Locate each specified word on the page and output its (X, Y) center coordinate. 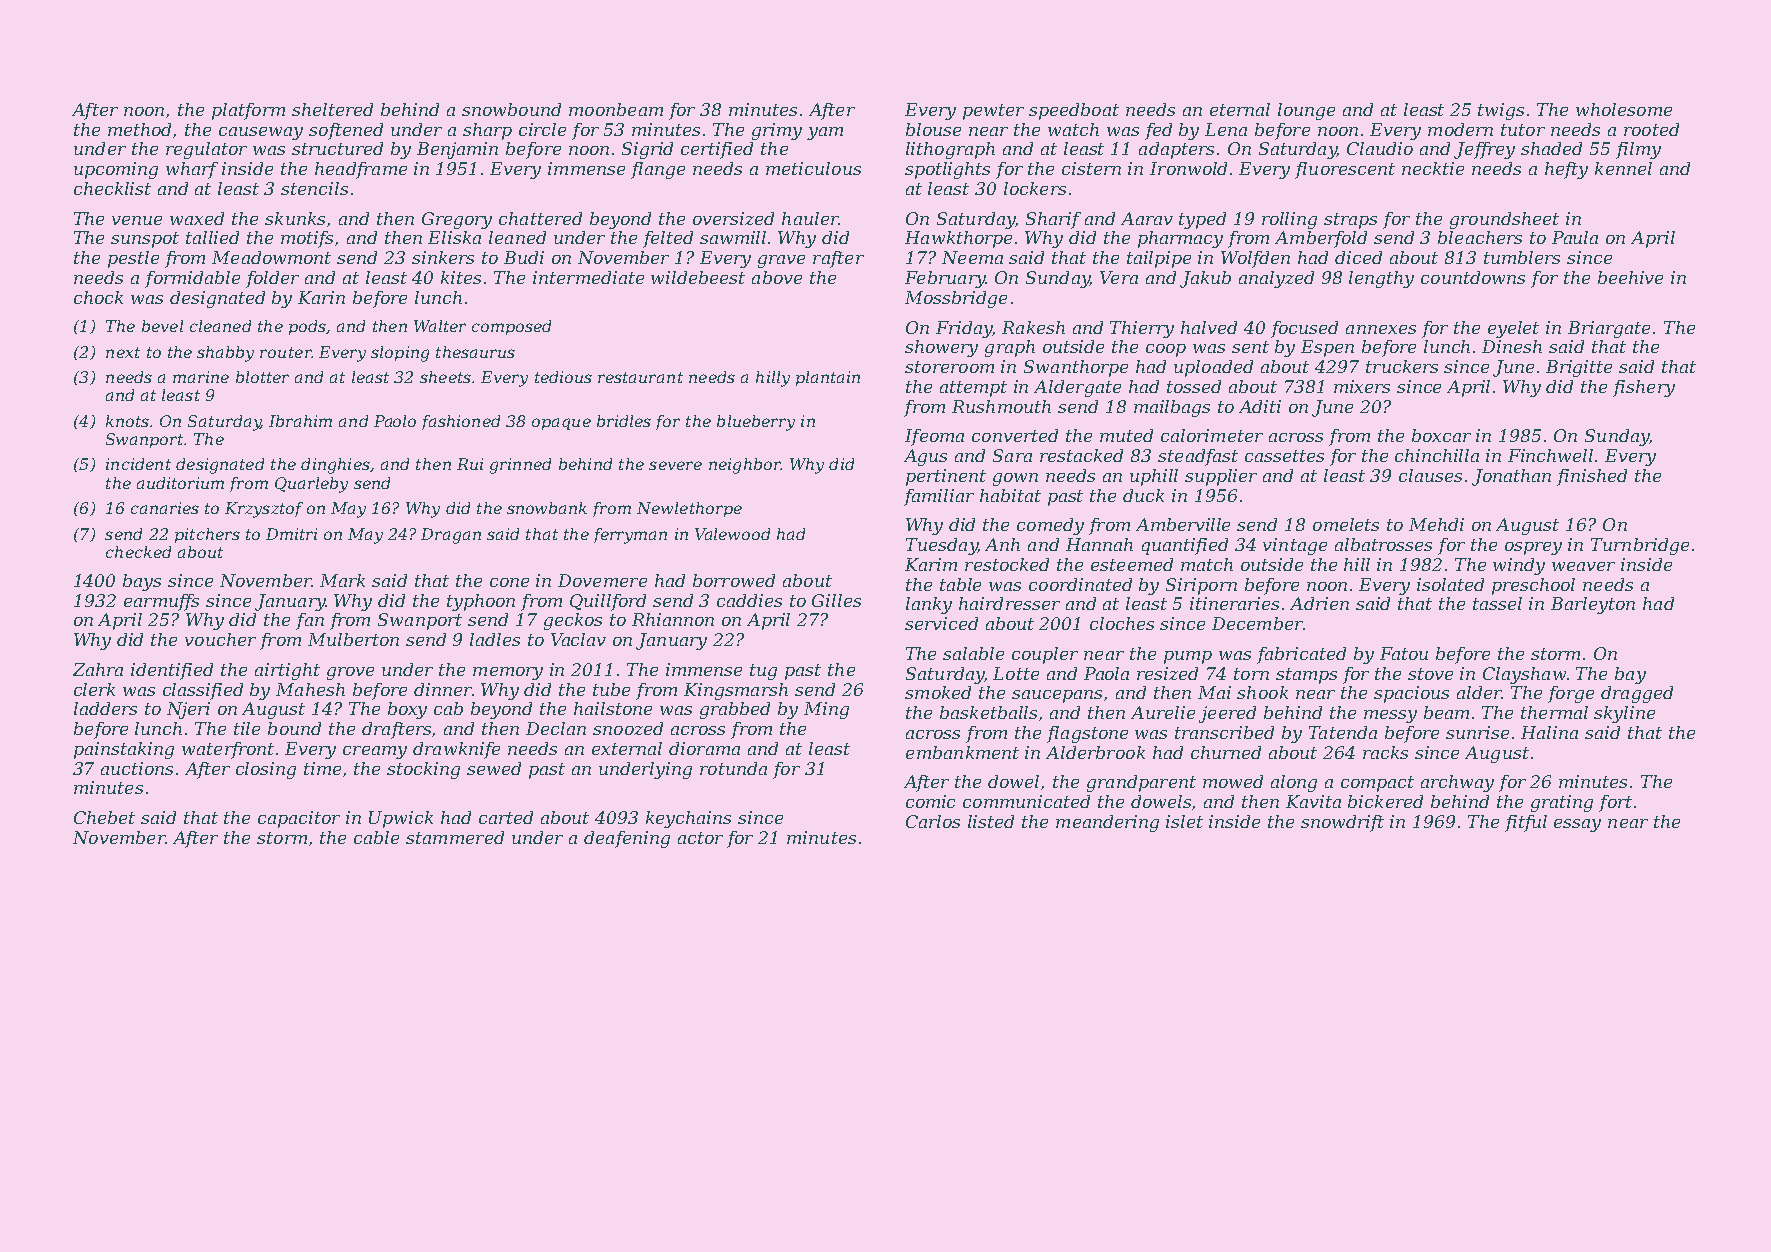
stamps (1306, 676)
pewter (993, 112)
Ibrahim (300, 421)
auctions (137, 768)
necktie (1433, 168)
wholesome (1624, 109)
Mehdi (1436, 524)
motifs (307, 239)
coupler (1045, 655)
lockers (1035, 188)
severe (675, 465)
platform (248, 111)
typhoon (481, 602)
